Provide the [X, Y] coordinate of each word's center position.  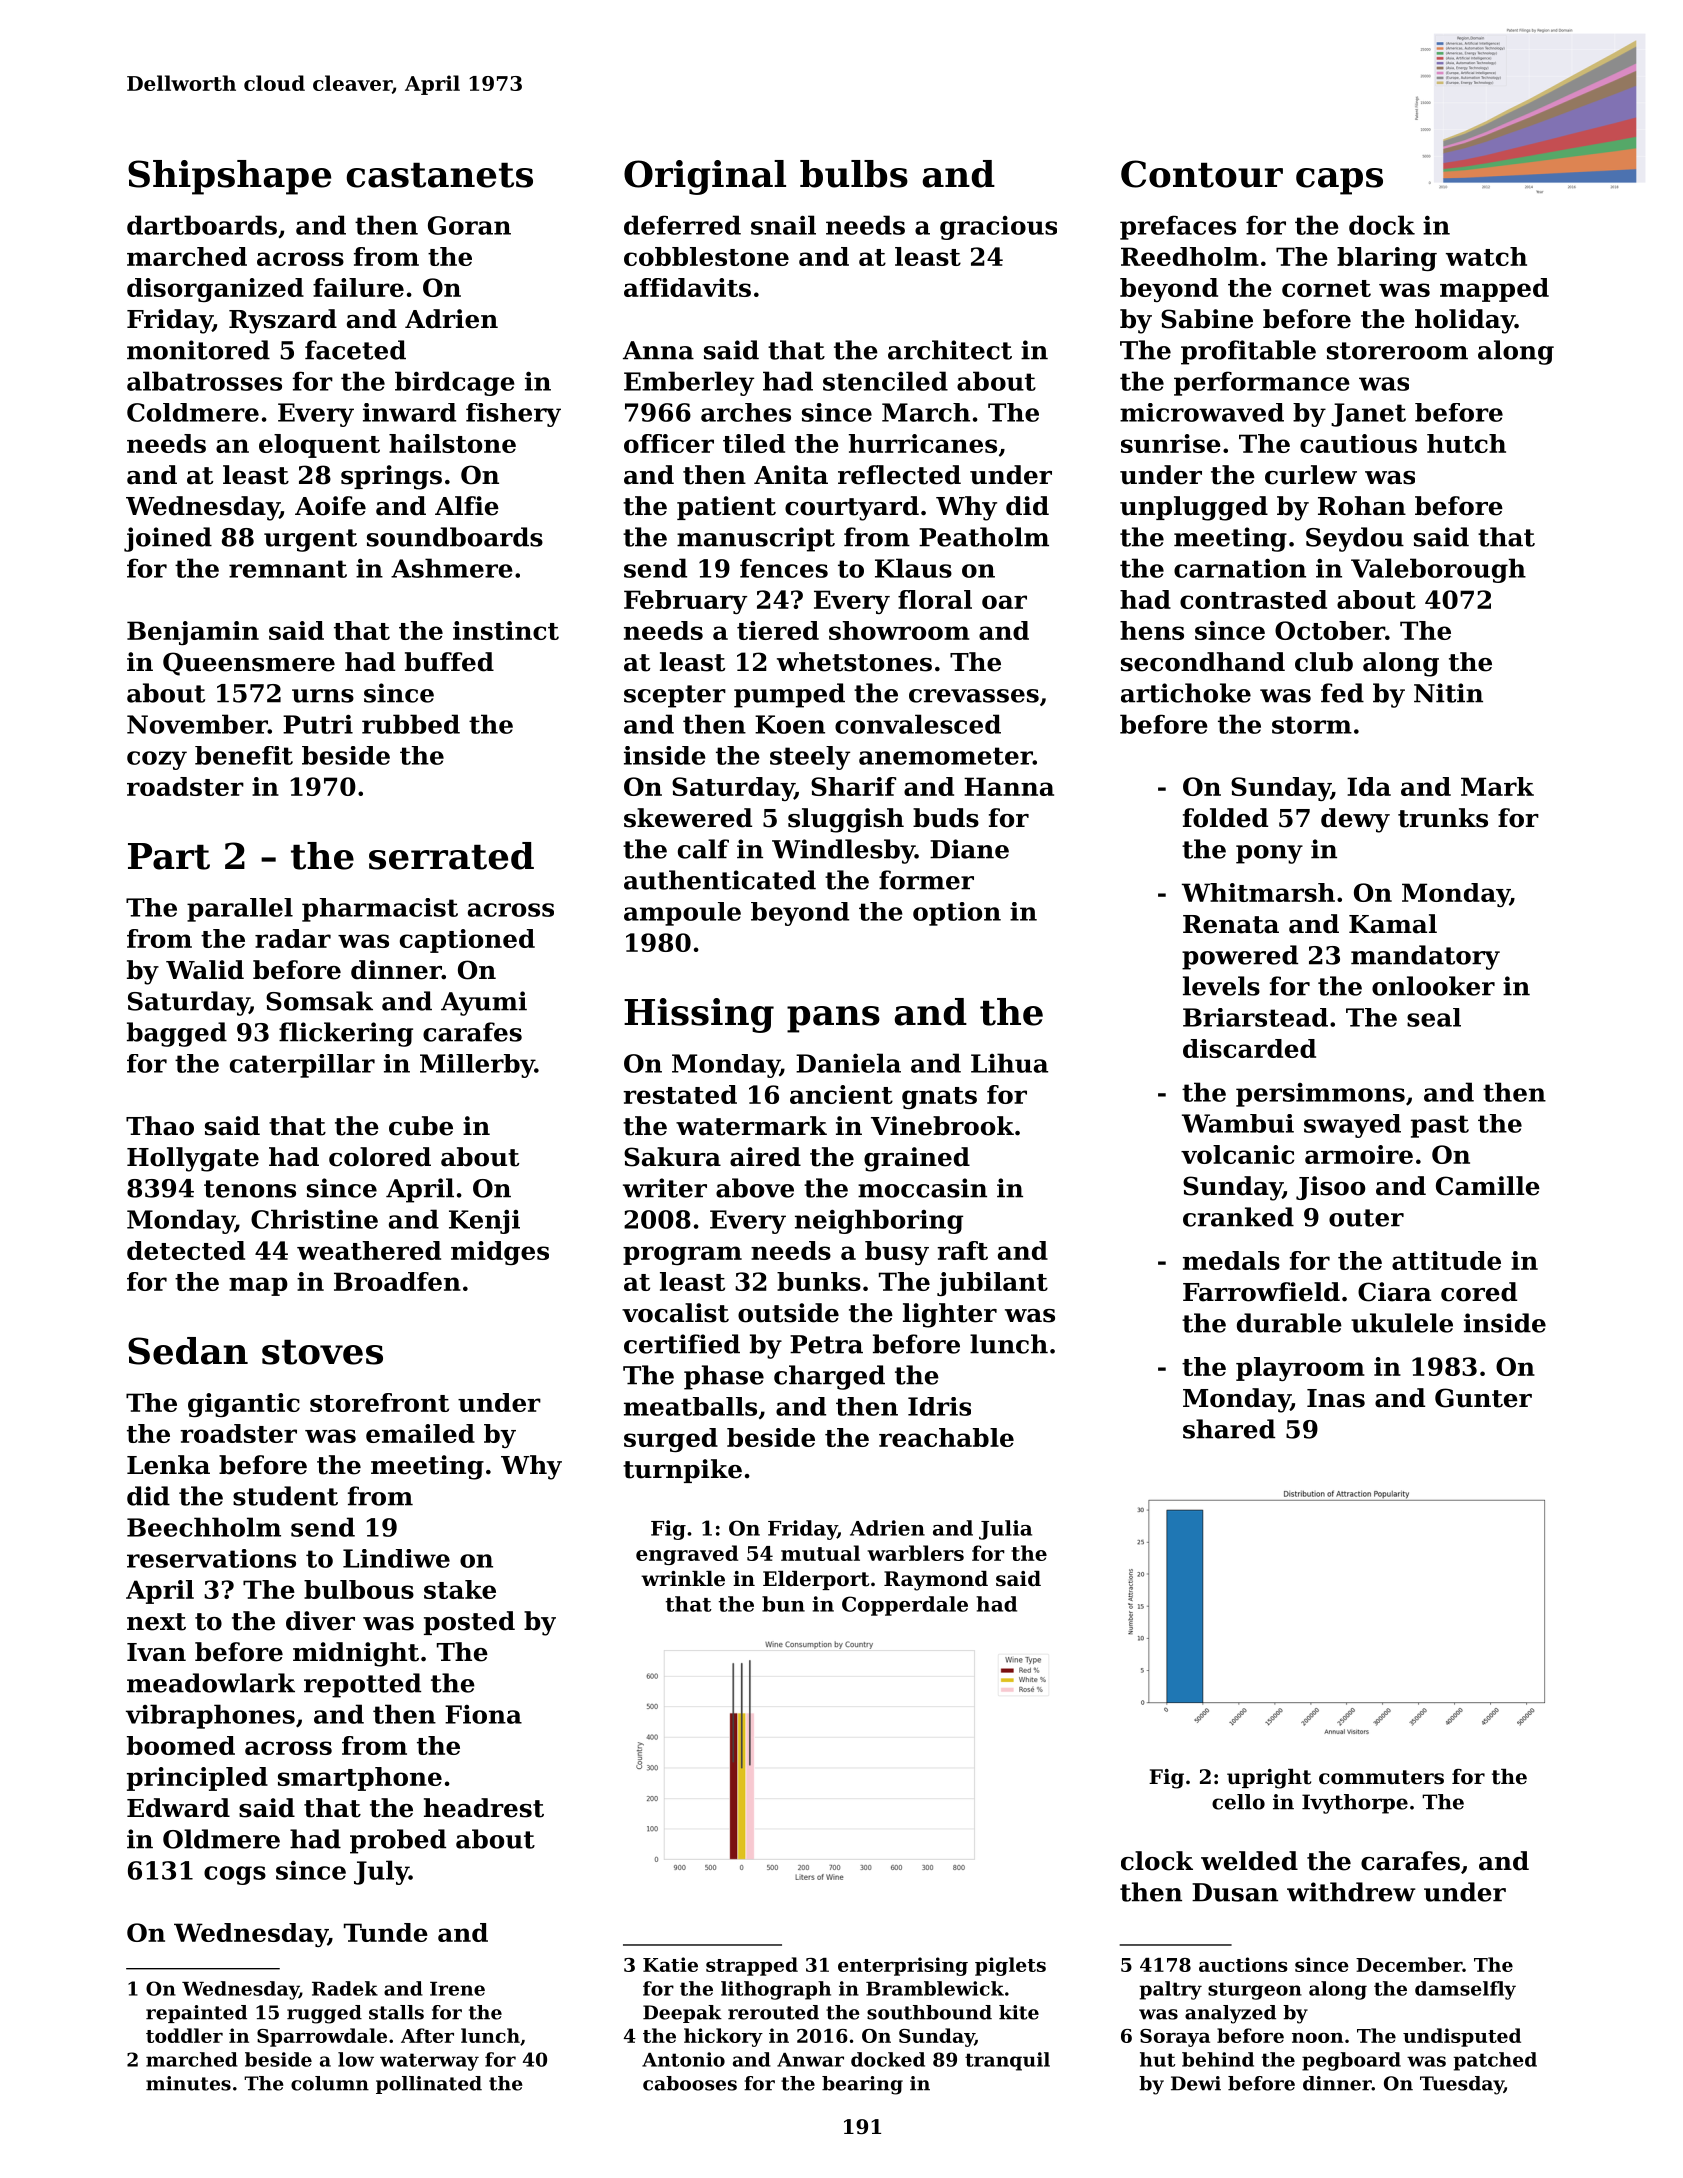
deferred [682, 225]
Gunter [1483, 1398]
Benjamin [193, 633]
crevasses [974, 696]
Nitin [1448, 693]
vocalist [675, 1313]
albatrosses [204, 381]
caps [1339, 181]
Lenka [168, 1465]
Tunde [386, 1932]
